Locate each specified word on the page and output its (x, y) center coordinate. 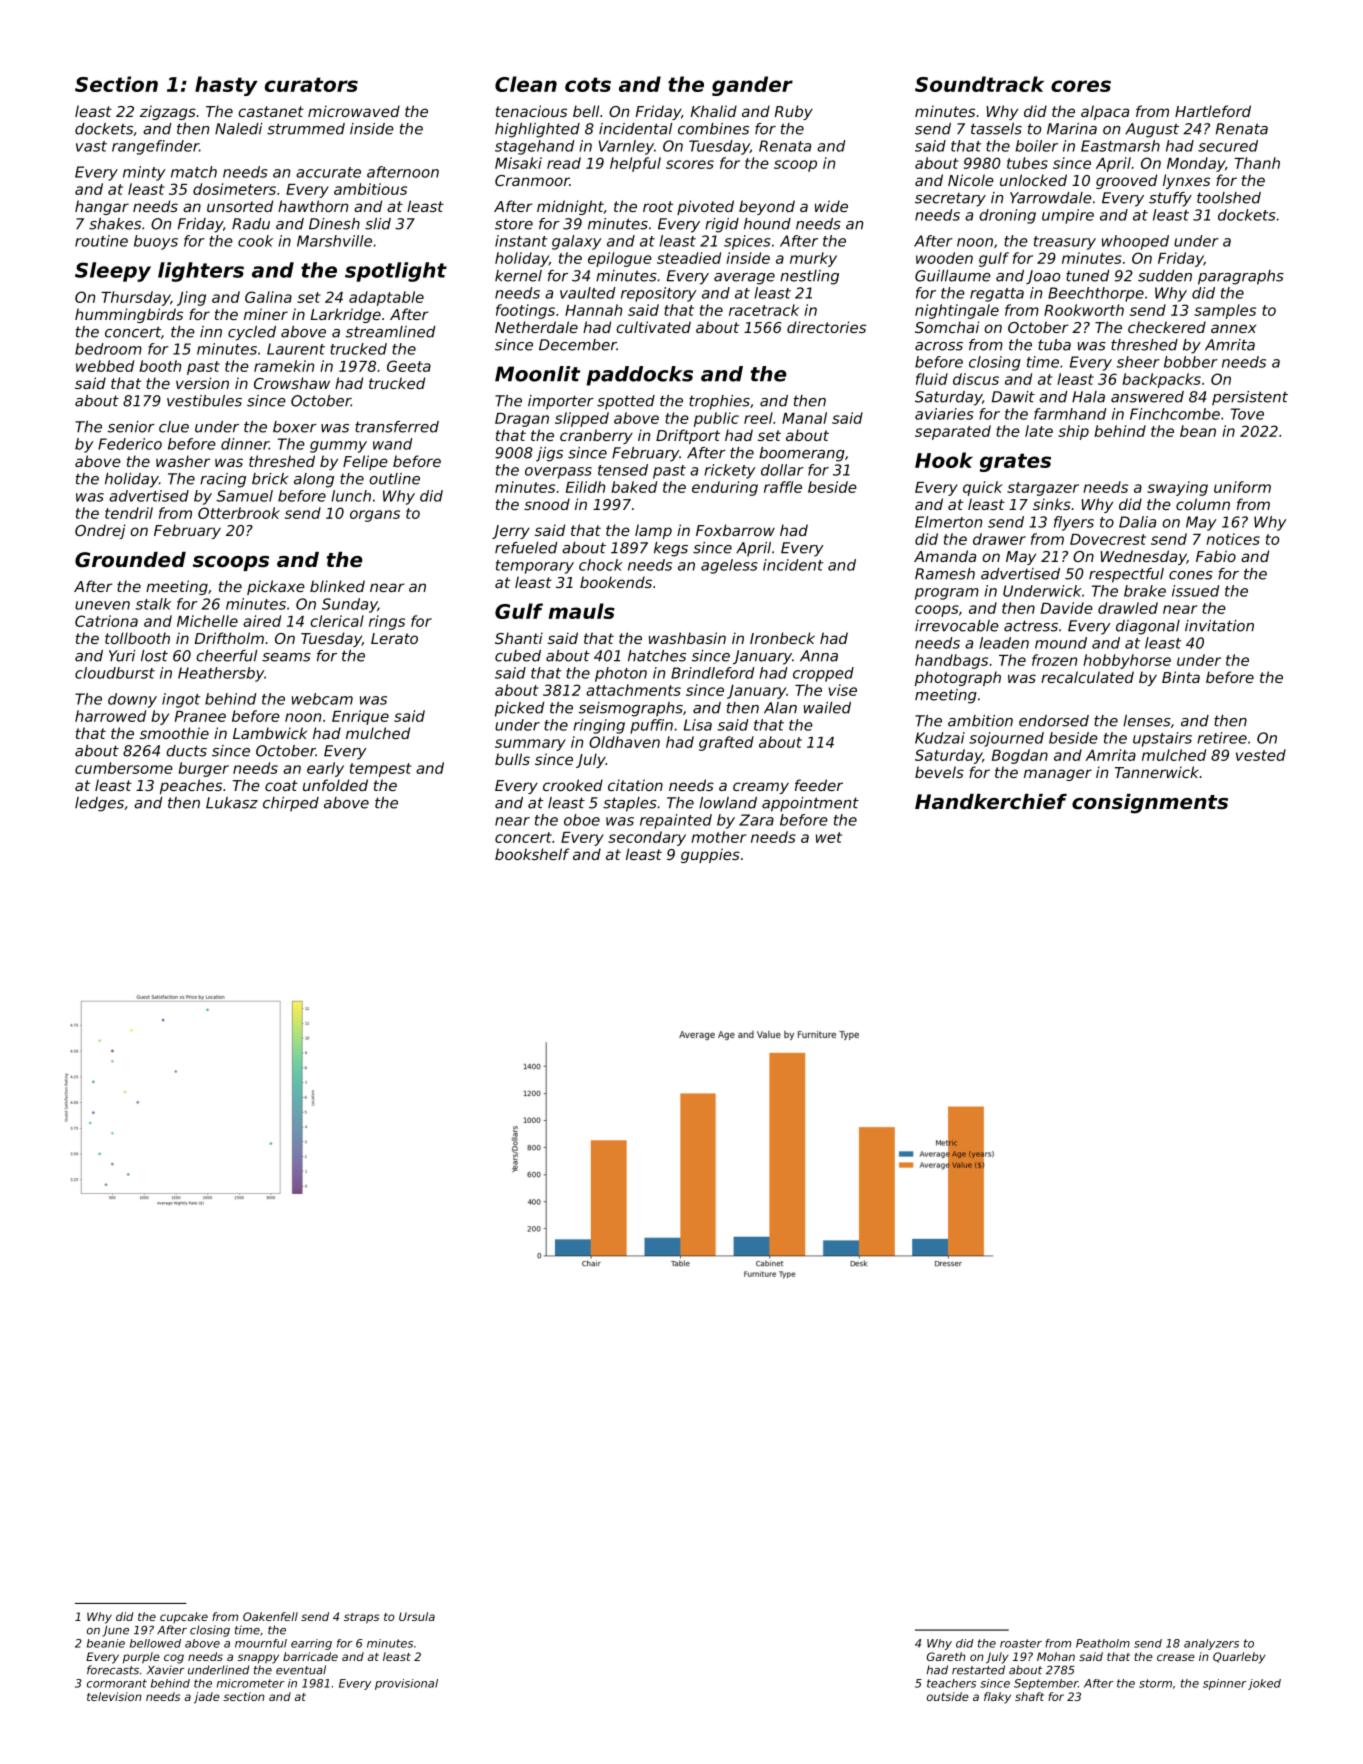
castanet (271, 111)
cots (588, 84)
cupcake (184, 1617)
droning (1007, 216)
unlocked (1033, 180)
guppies (710, 855)
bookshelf (532, 854)
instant (521, 241)
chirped (291, 804)
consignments (1150, 804)
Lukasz (232, 803)
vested (1261, 755)
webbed (105, 366)
